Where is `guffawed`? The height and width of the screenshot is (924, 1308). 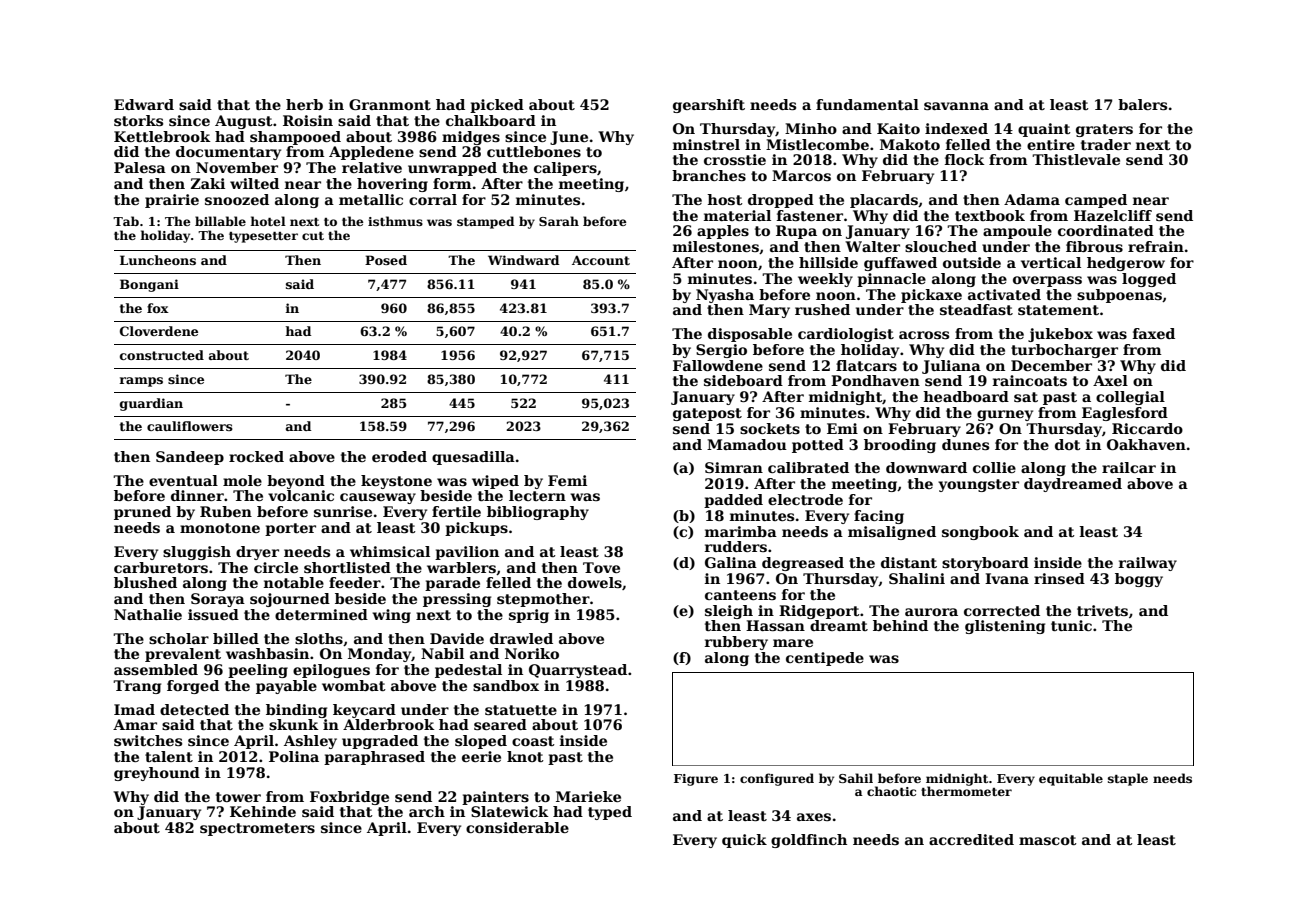 guffawed is located at coordinates (900, 264).
